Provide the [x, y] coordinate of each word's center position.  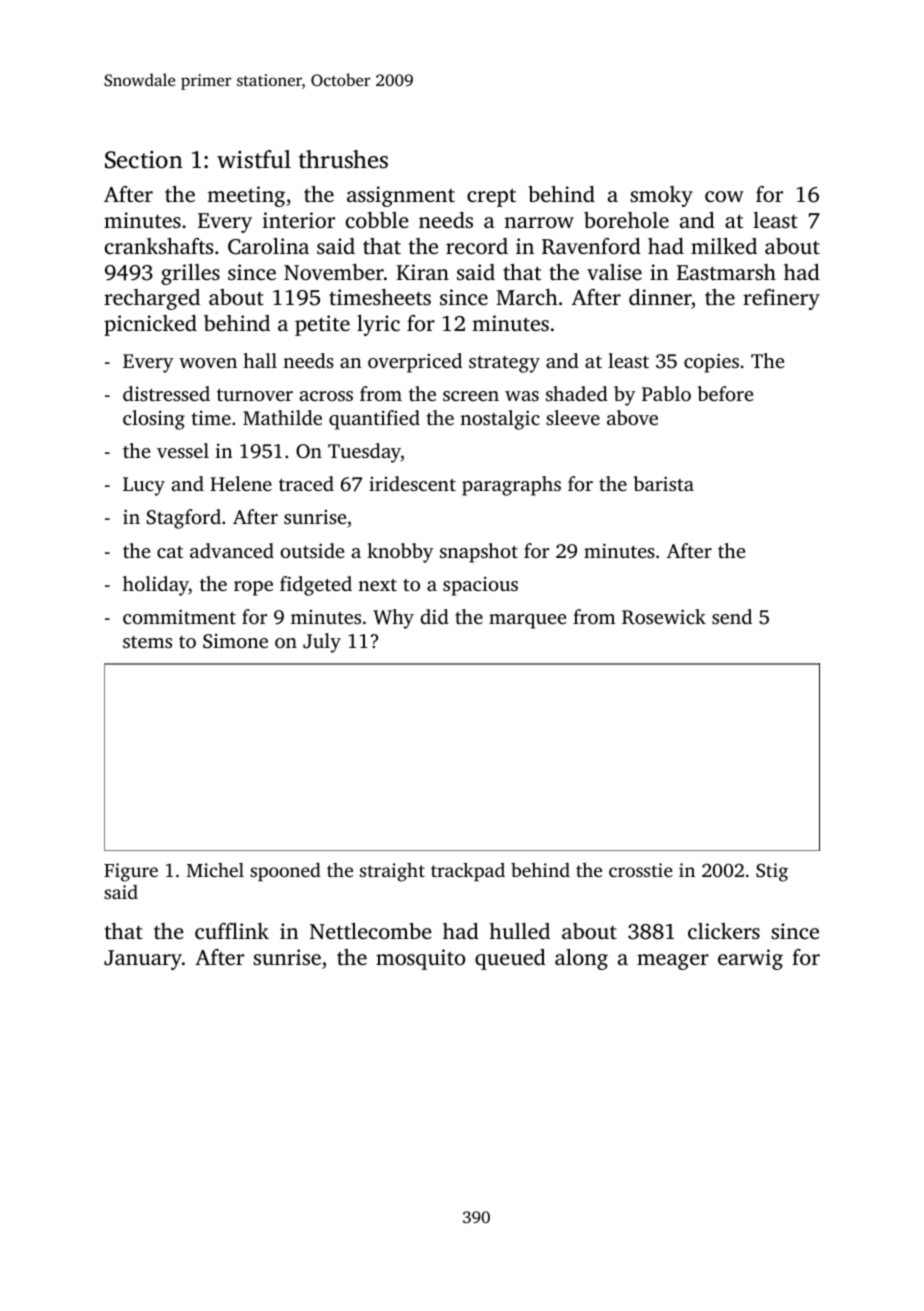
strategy [504, 364]
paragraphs [511, 486]
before [725, 393]
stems [147, 642]
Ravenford [591, 246]
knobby [400, 553]
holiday [156, 586]
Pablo [666, 393]
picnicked [150, 325]
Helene [241, 483]
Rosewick [664, 617]
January [143, 960]
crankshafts [159, 246]
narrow [539, 222]
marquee [527, 621]
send [732, 616]
